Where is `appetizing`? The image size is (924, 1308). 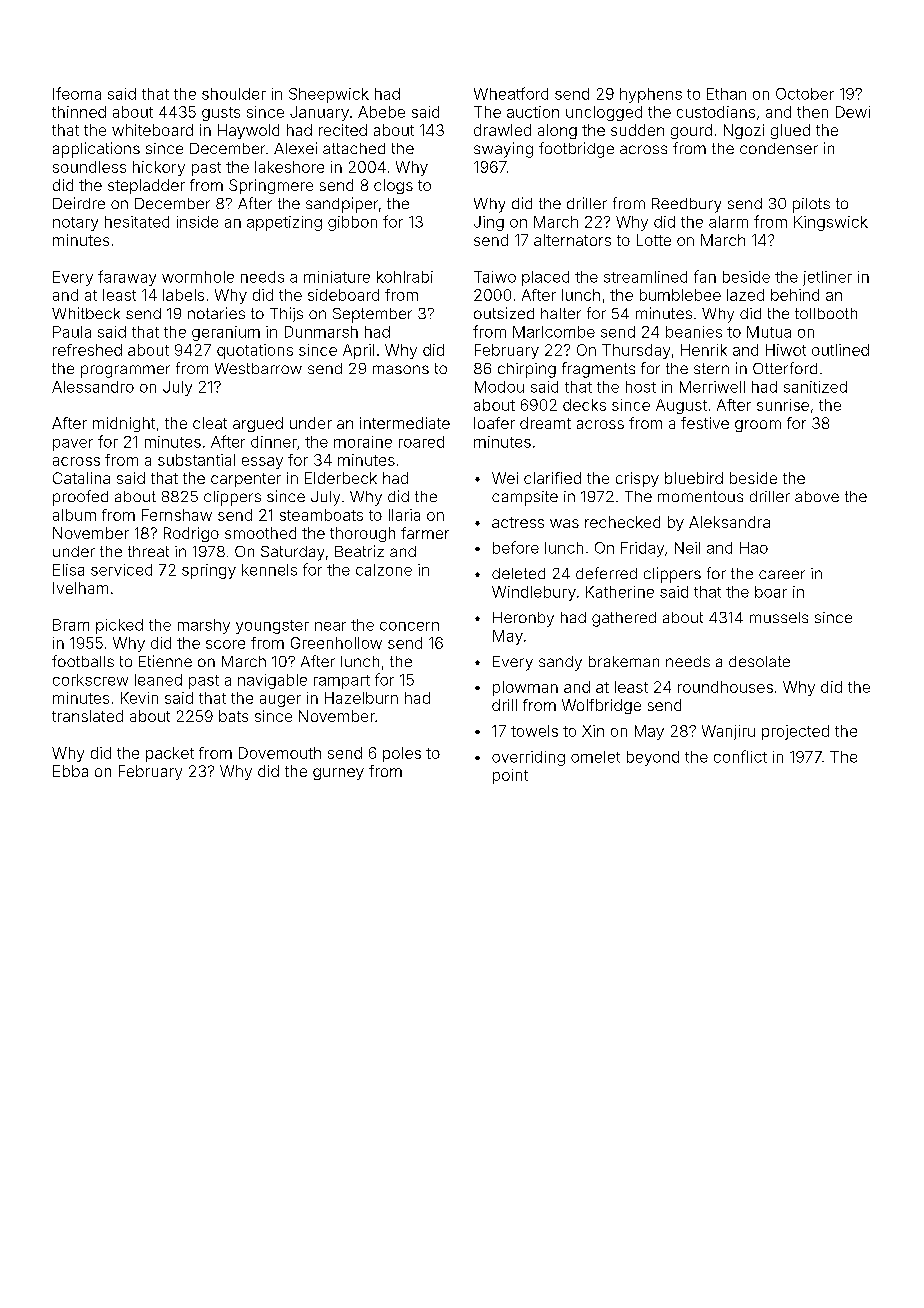 appetizing is located at coordinates (284, 223).
